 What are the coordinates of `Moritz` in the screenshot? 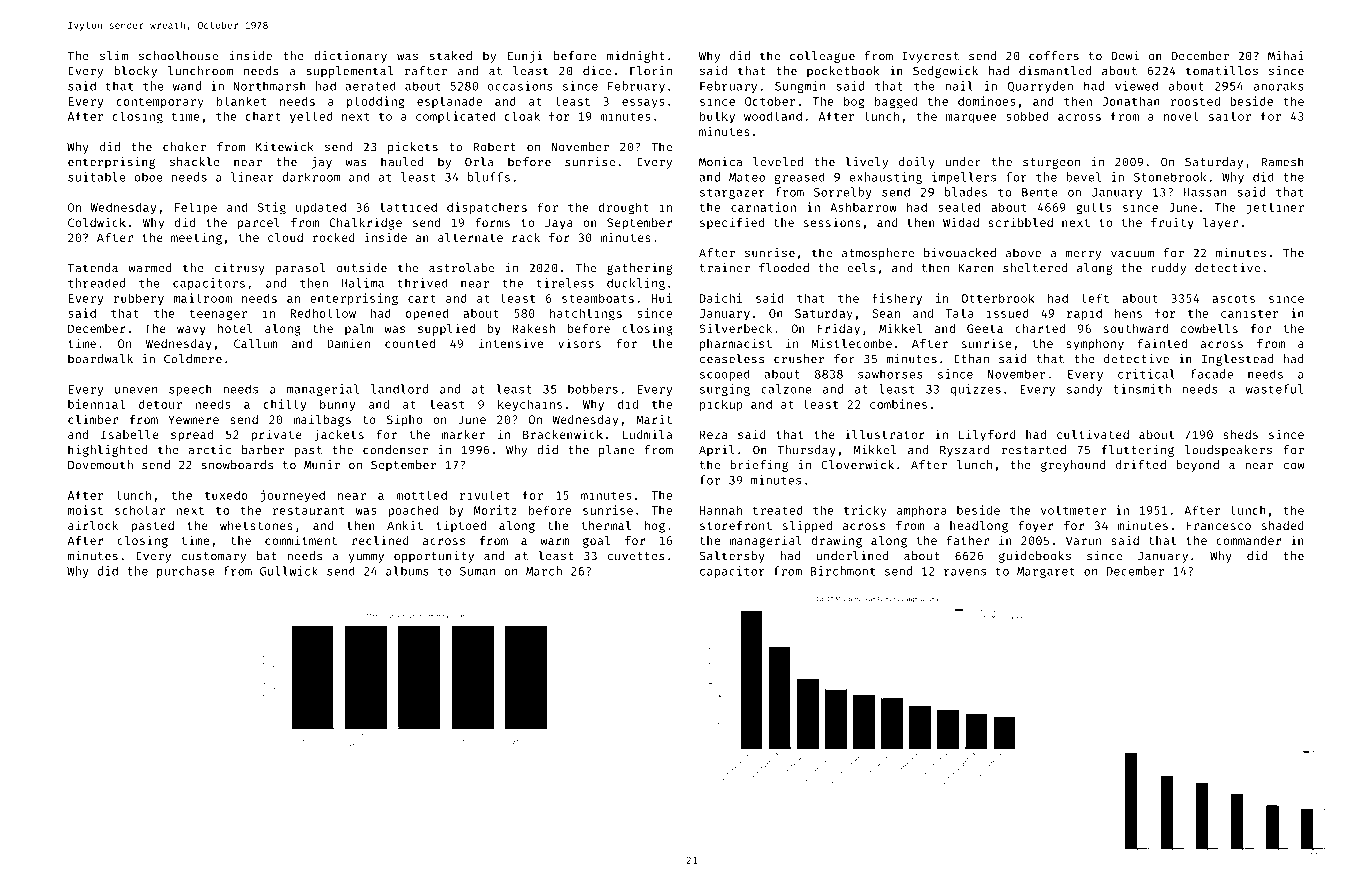 It's located at (495, 510).
